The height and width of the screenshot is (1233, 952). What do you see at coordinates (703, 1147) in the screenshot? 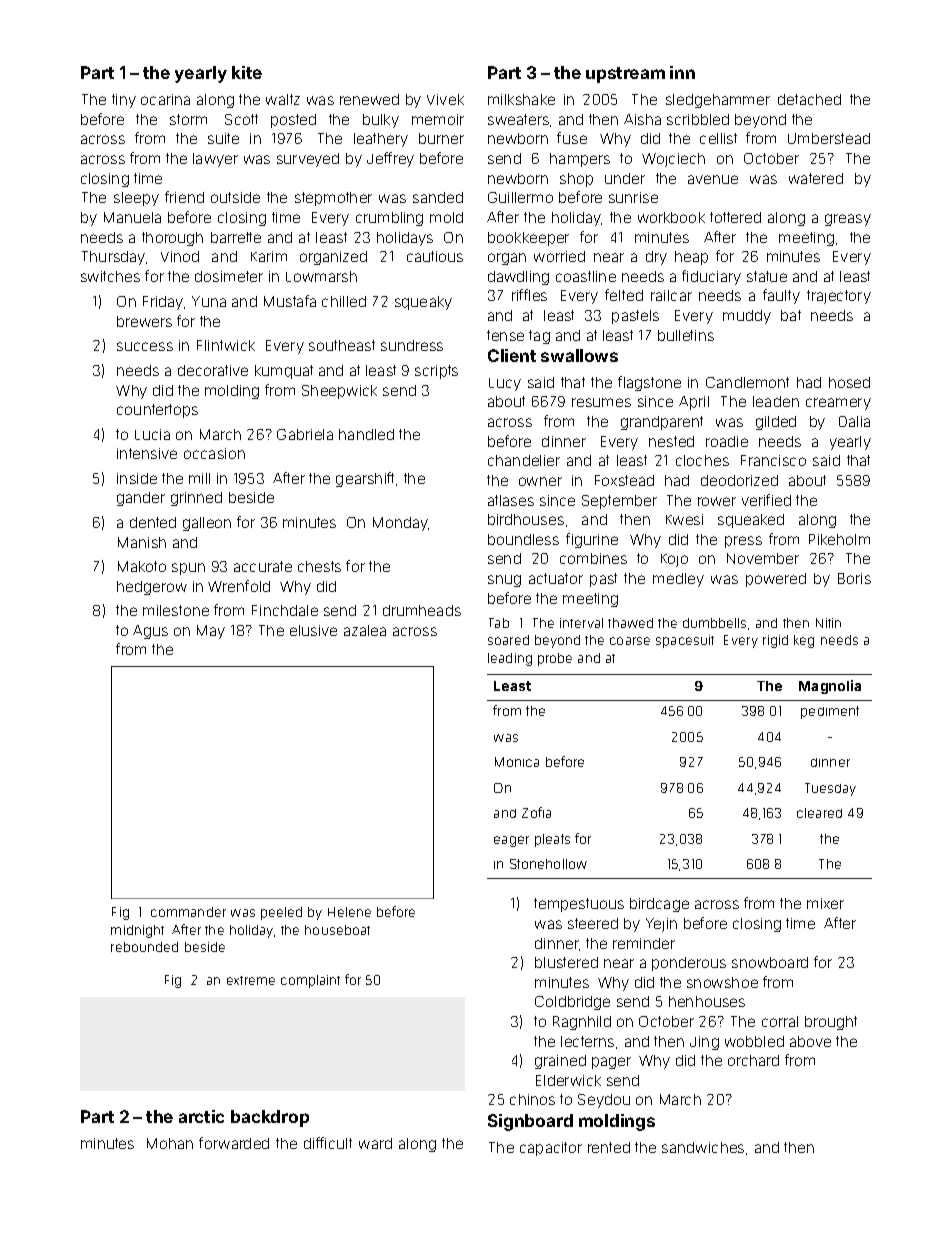
I see `sandwiches` at bounding box center [703, 1147].
